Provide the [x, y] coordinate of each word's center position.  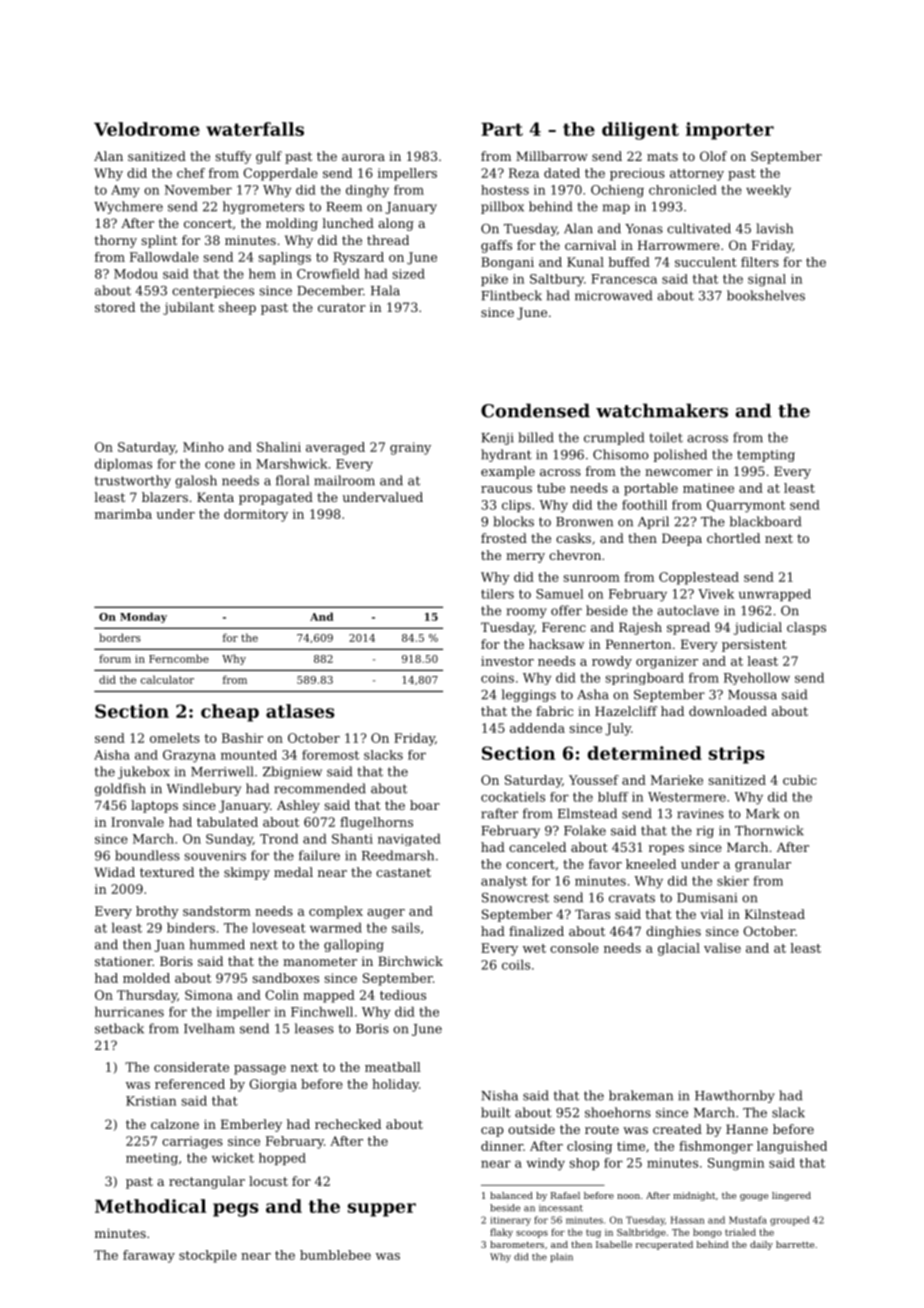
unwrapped [775, 595]
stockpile [208, 1256]
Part [502, 129]
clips [516, 506]
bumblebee [335, 1255]
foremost [330, 755]
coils [516, 965]
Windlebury [203, 789]
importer [730, 131]
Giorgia [273, 1085]
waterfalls [255, 129]
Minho [203, 447]
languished [792, 1147]
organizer [667, 662]
